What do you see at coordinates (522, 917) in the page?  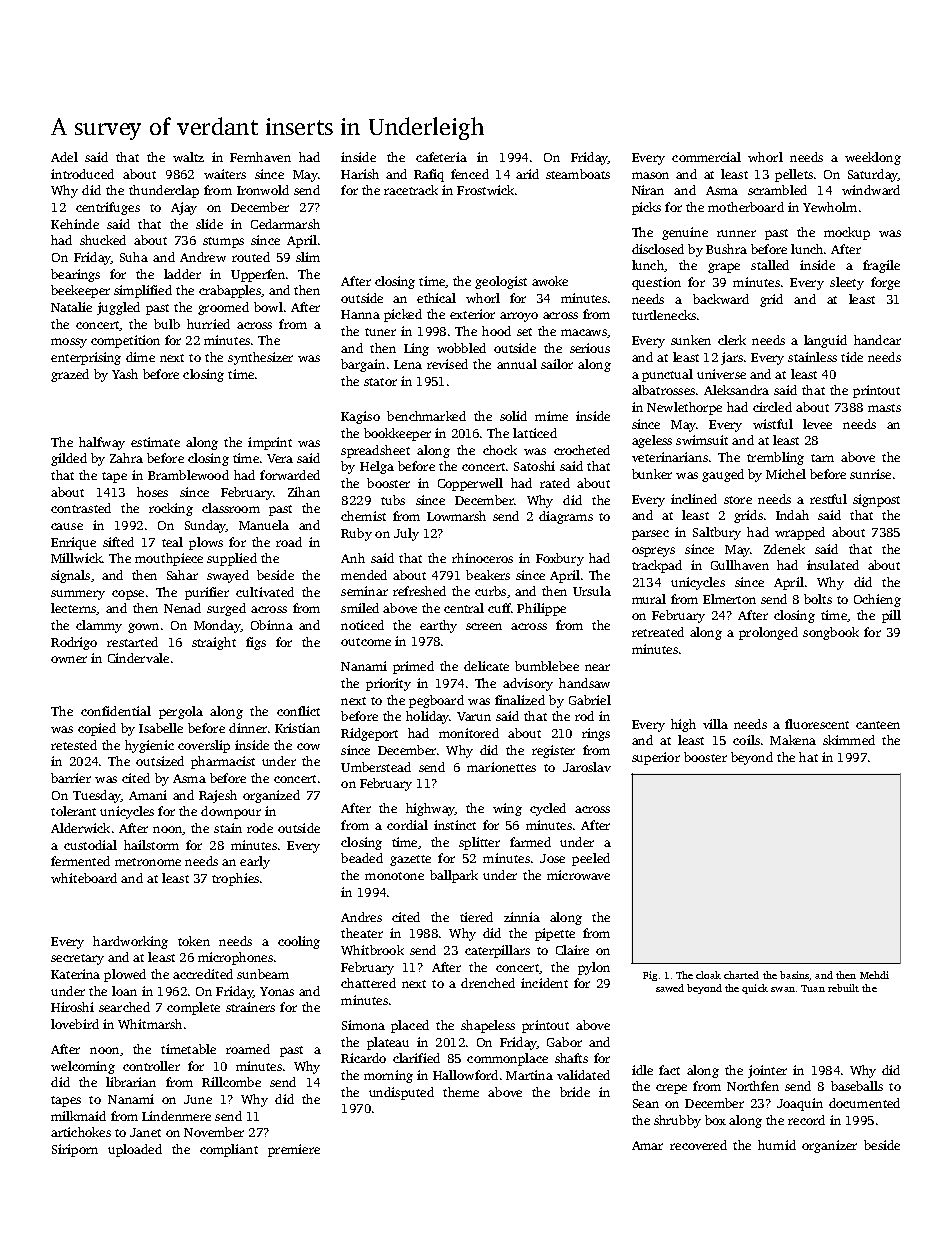 I see `zinnia` at bounding box center [522, 917].
